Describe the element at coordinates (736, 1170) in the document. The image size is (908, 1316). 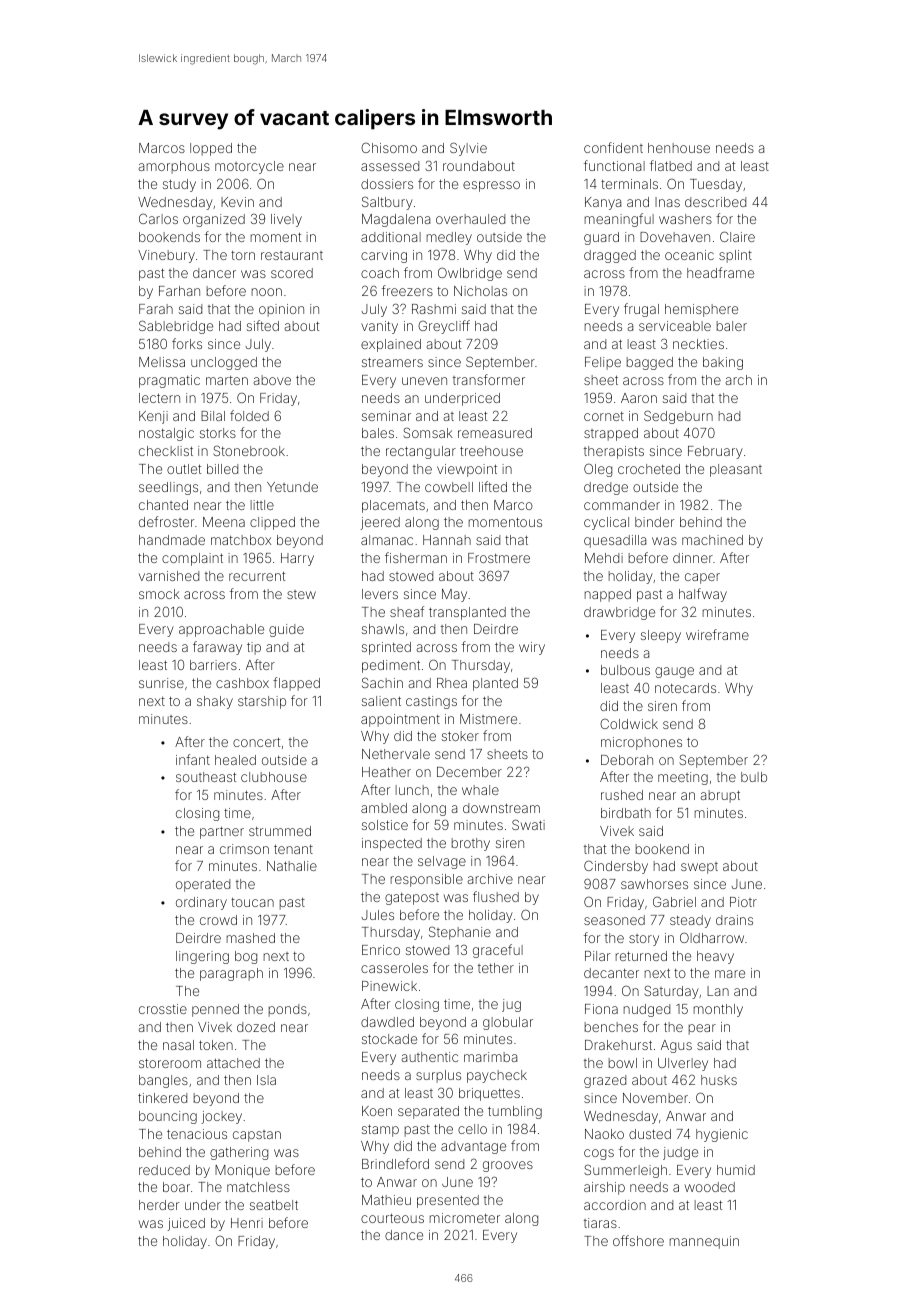
I see `humid` at that location.
